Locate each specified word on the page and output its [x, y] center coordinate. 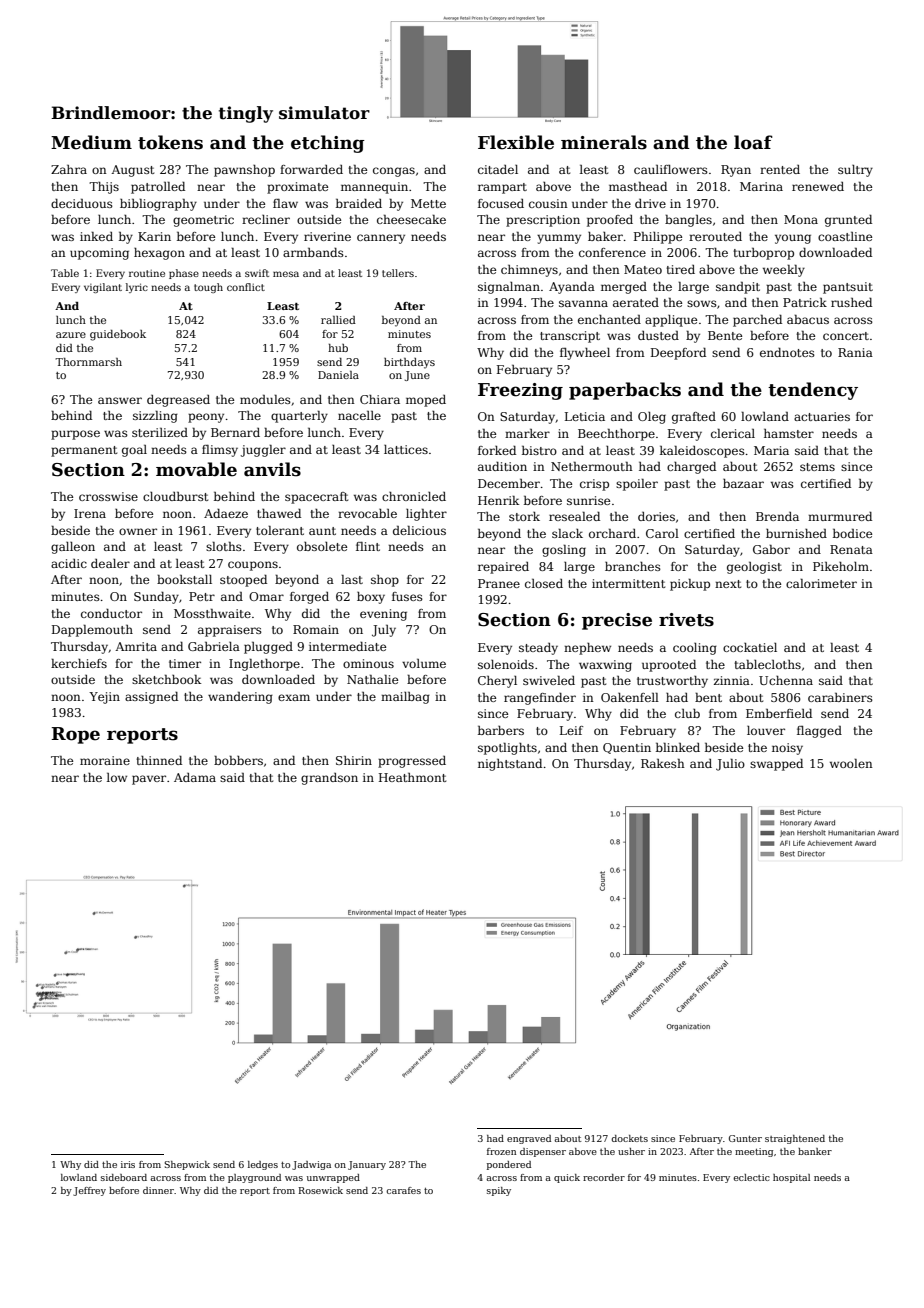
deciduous [82, 203]
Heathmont [412, 777]
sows [702, 303]
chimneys [529, 271]
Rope [75, 735]
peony [206, 418]
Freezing [520, 391]
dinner [158, 1190]
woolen [851, 763]
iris [128, 1164]
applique [671, 321]
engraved [529, 1139]
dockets [629, 1138]
